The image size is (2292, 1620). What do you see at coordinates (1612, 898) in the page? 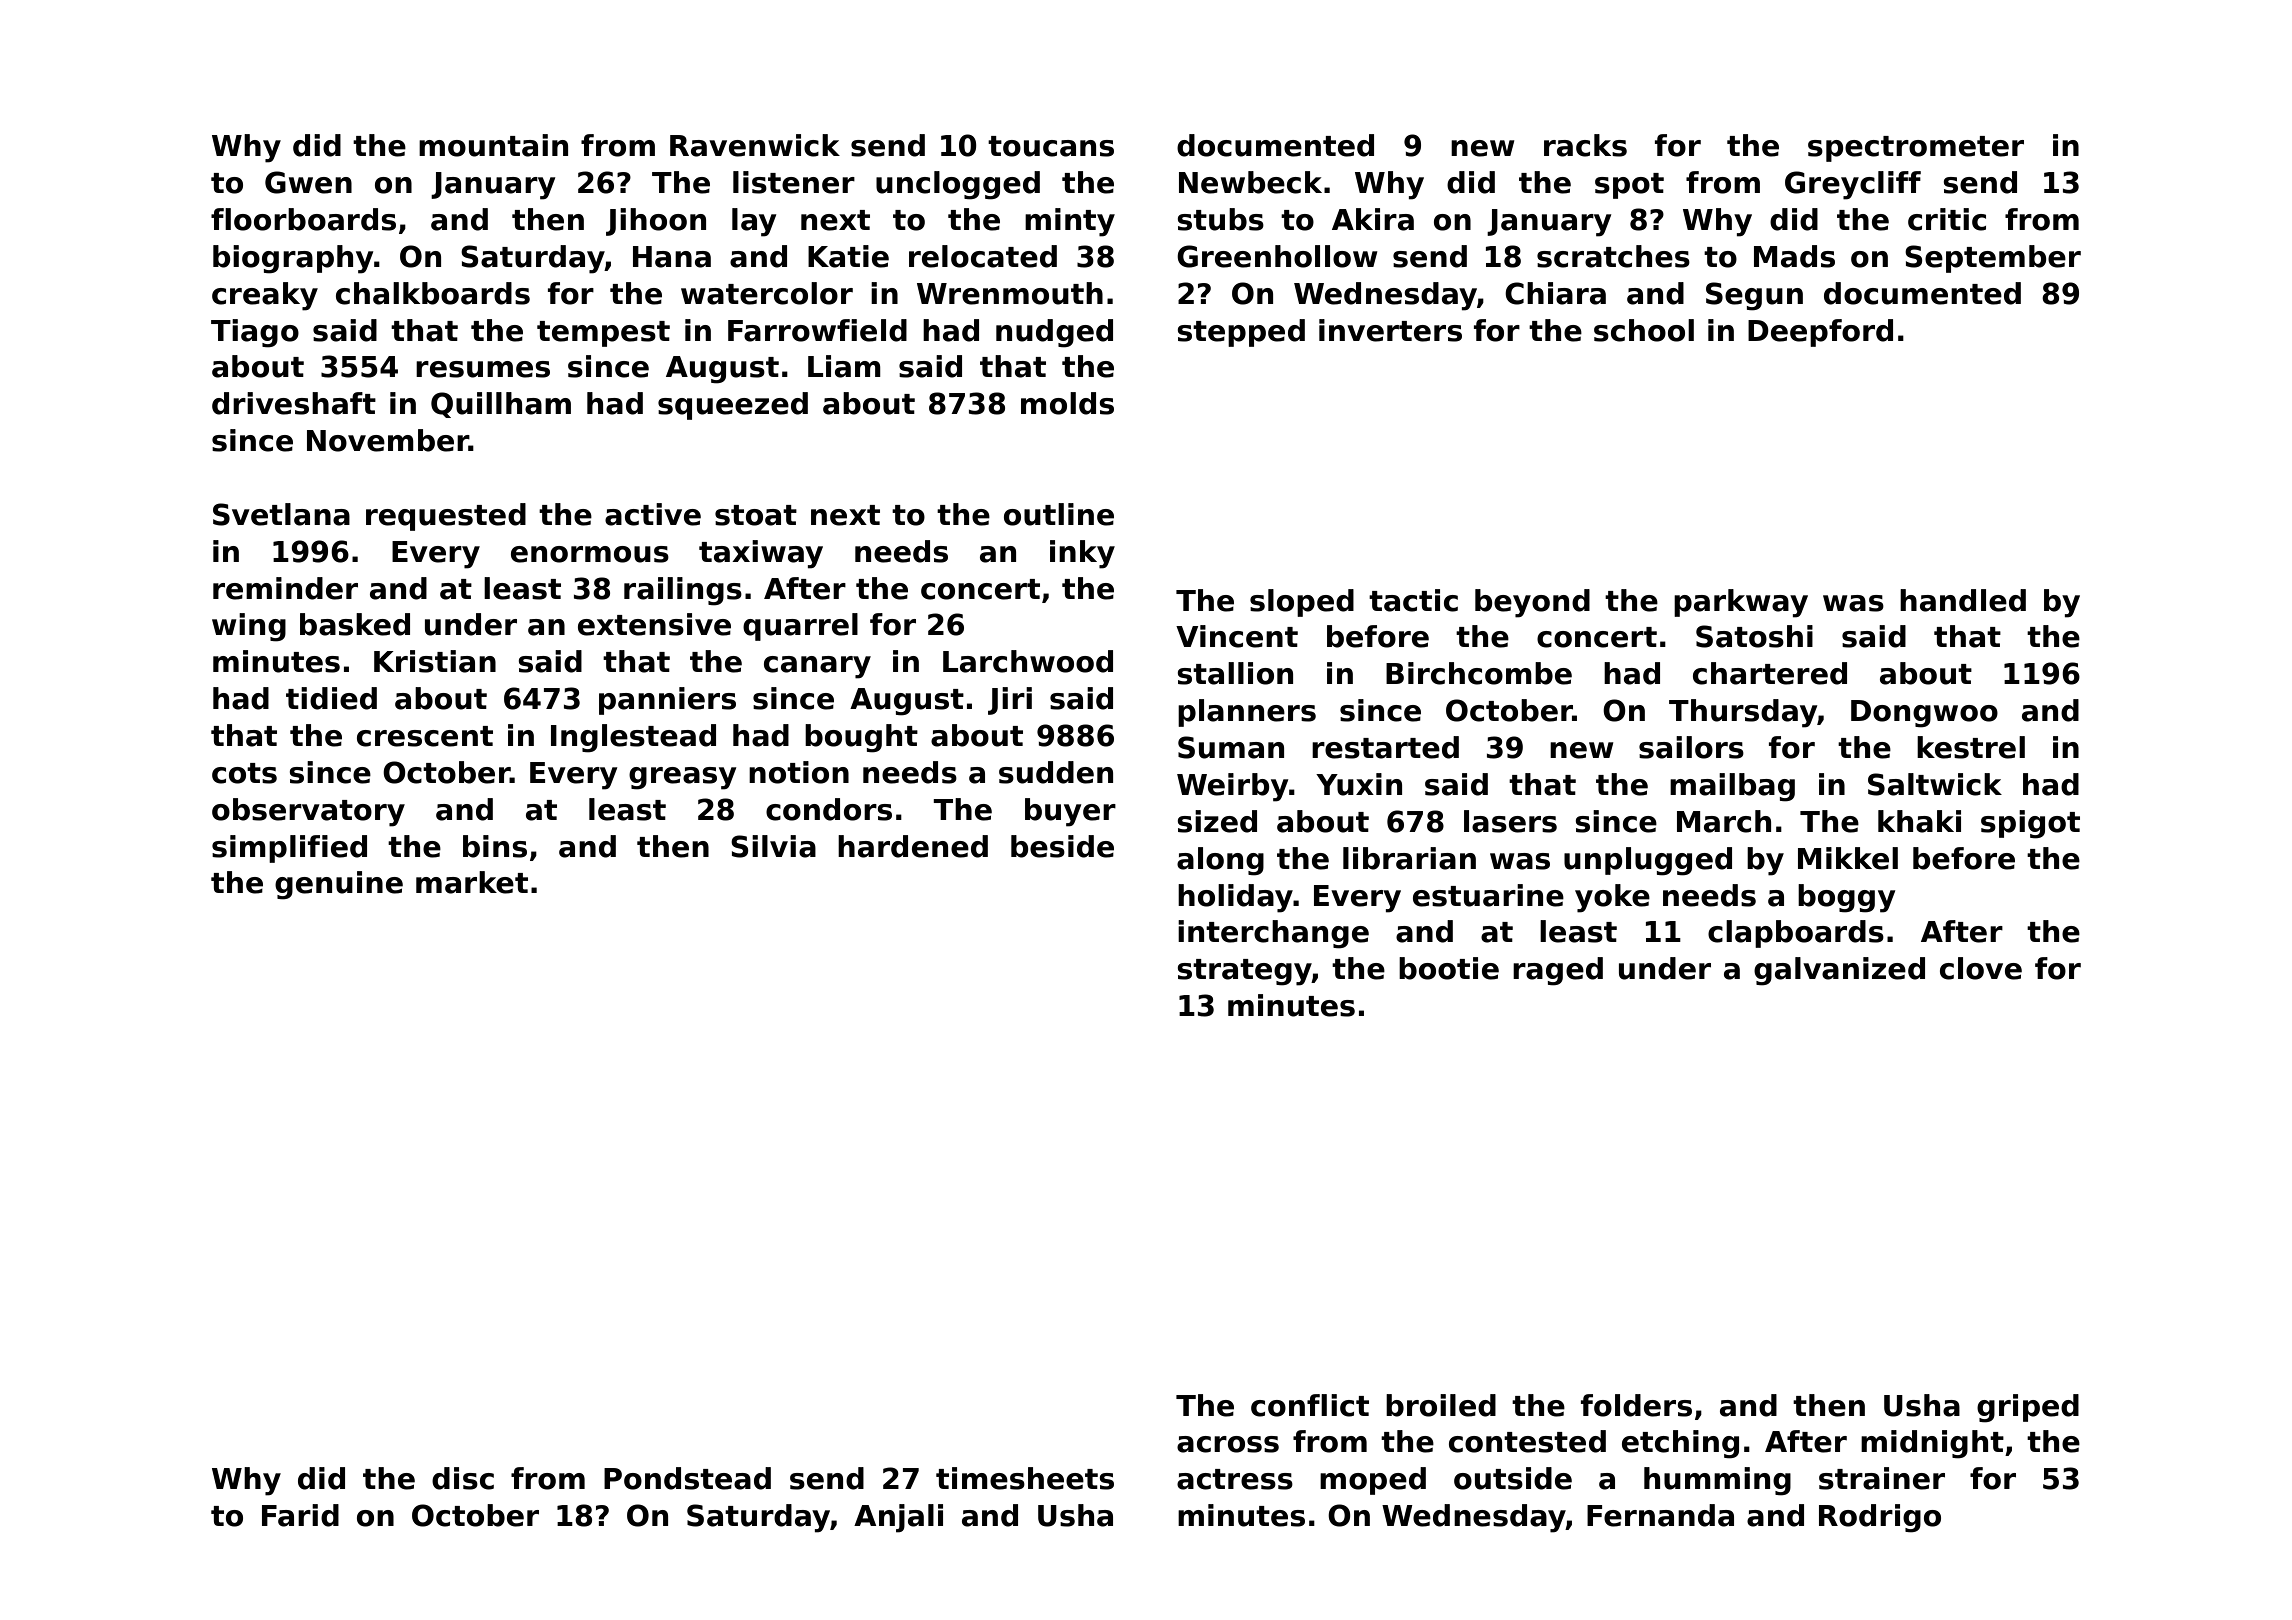
I see `yoke` at bounding box center [1612, 898].
